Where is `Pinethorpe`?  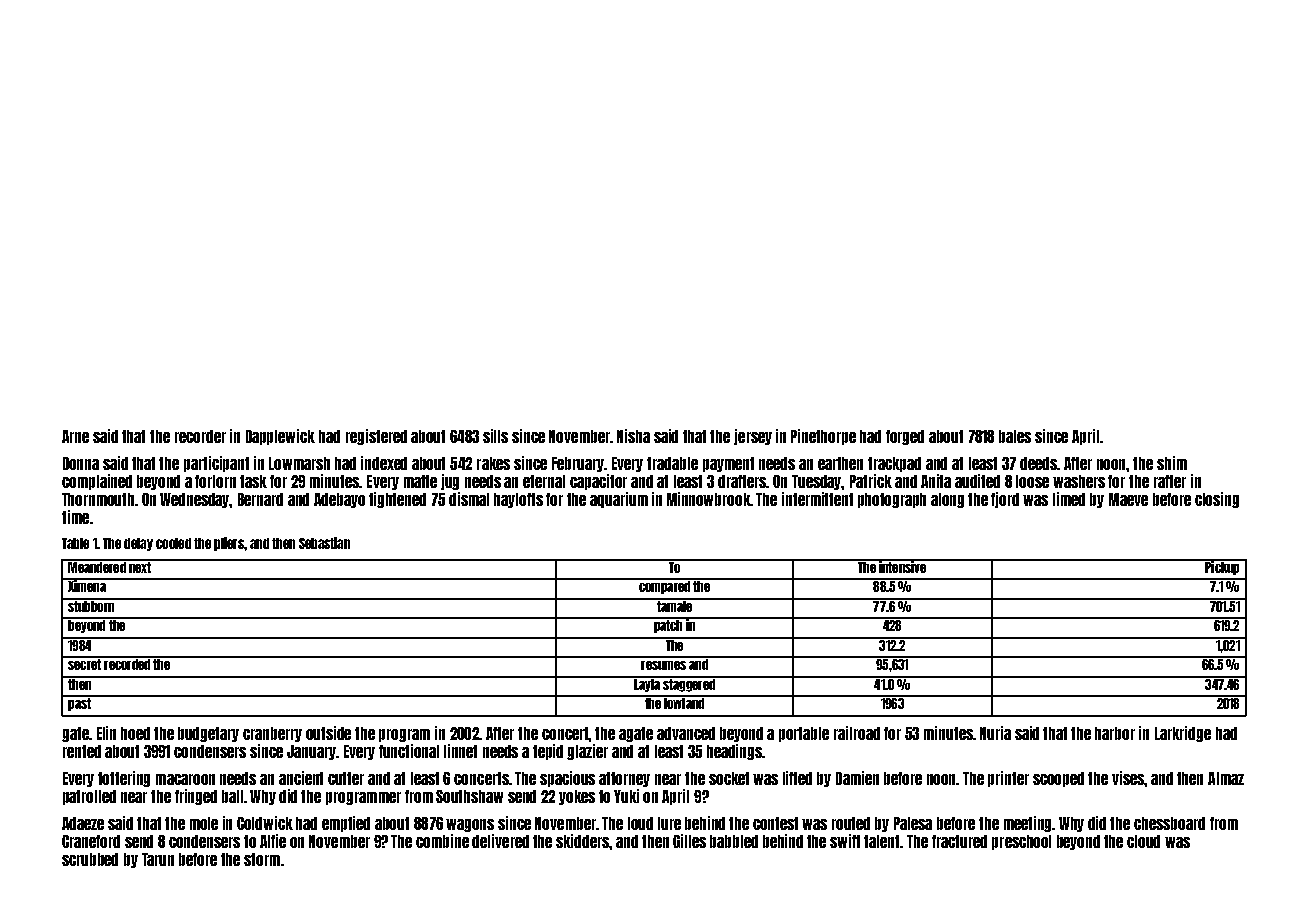
Pinethorpe is located at coordinates (823, 437).
